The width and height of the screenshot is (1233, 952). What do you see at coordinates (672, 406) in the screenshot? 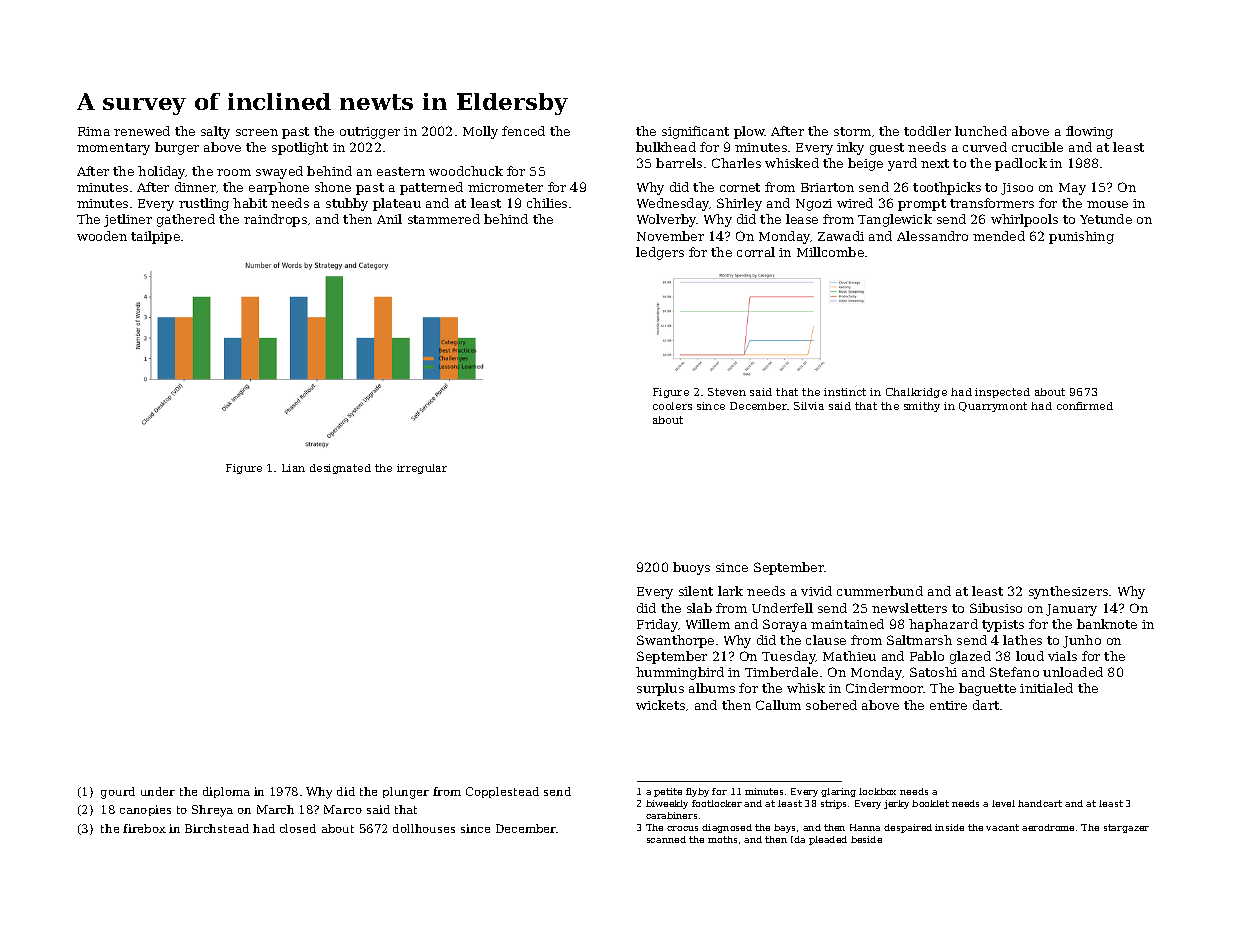
I see `coolers` at bounding box center [672, 406].
